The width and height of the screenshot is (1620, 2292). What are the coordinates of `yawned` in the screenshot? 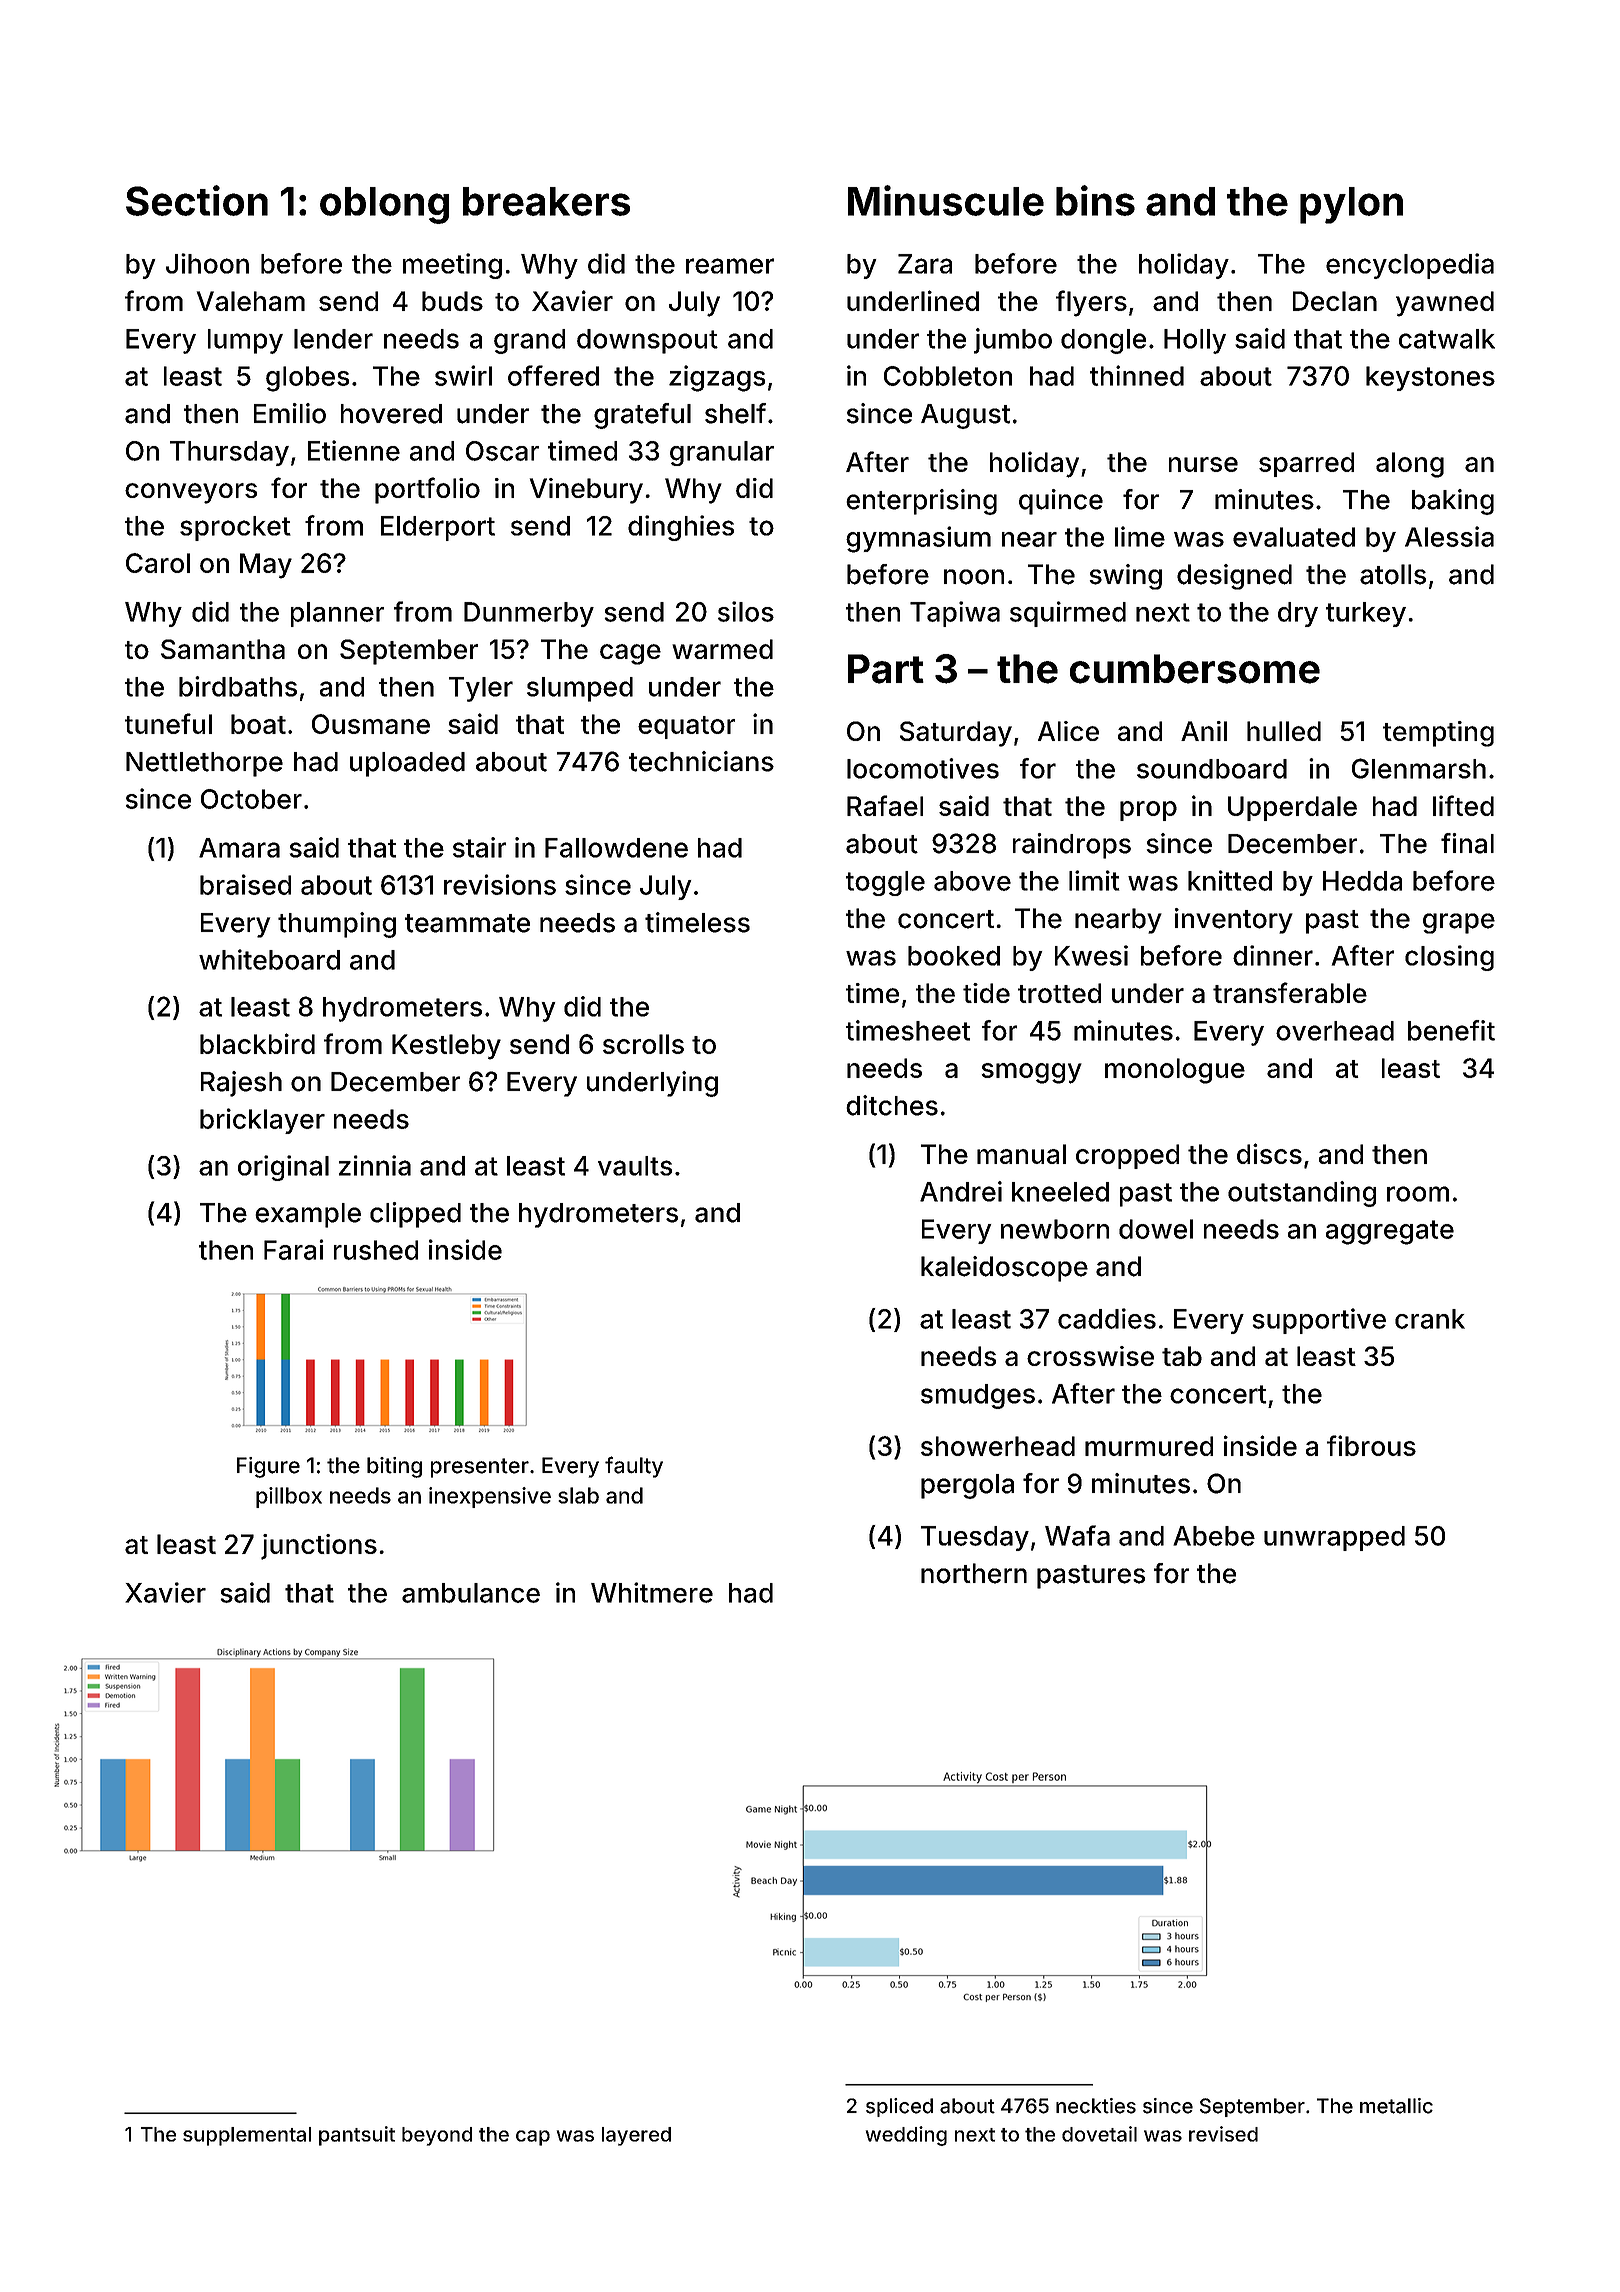 It's located at (1445, 304).
